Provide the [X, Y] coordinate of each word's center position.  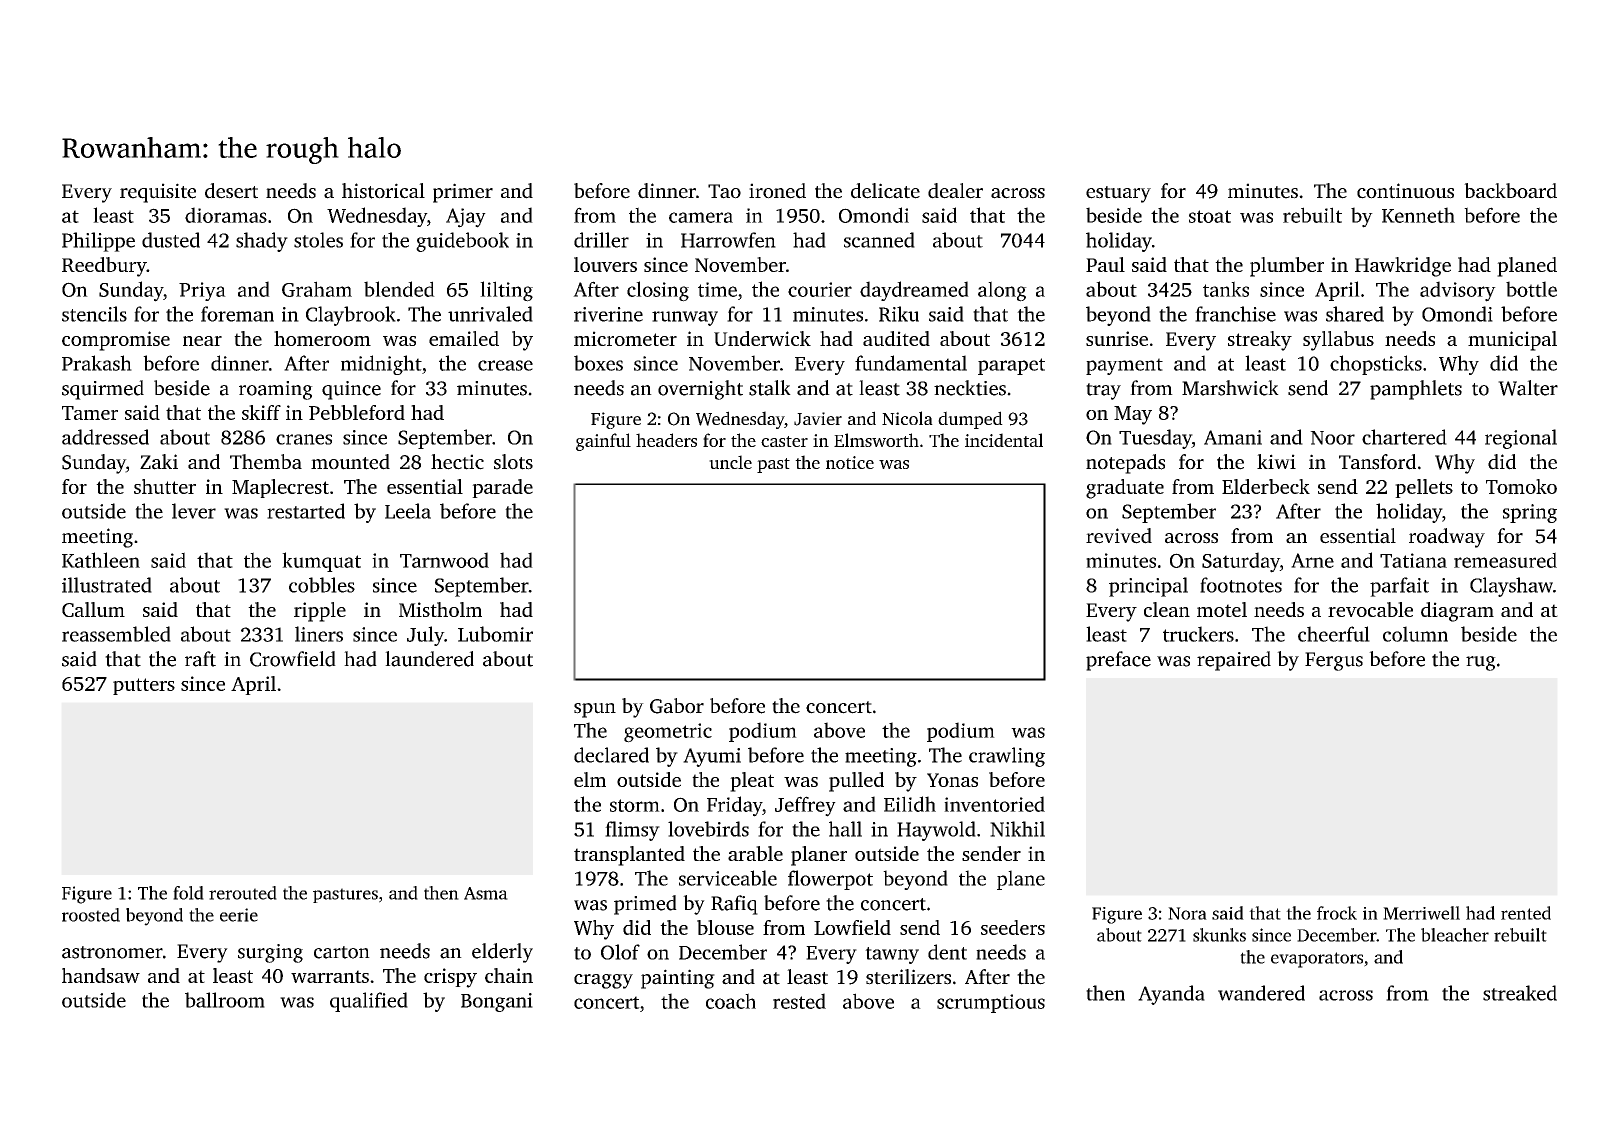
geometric [668, 733]
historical [383, 191]
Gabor [677, 706]
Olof [620, 952]
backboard [1510, 191]
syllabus [1338, 341]
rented [1526, 913]
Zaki [159, 462]
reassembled [116, 634]
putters [144, 686]
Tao [724, 191]
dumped [970, 420]
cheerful [1334, 634]
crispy [450, 978]
